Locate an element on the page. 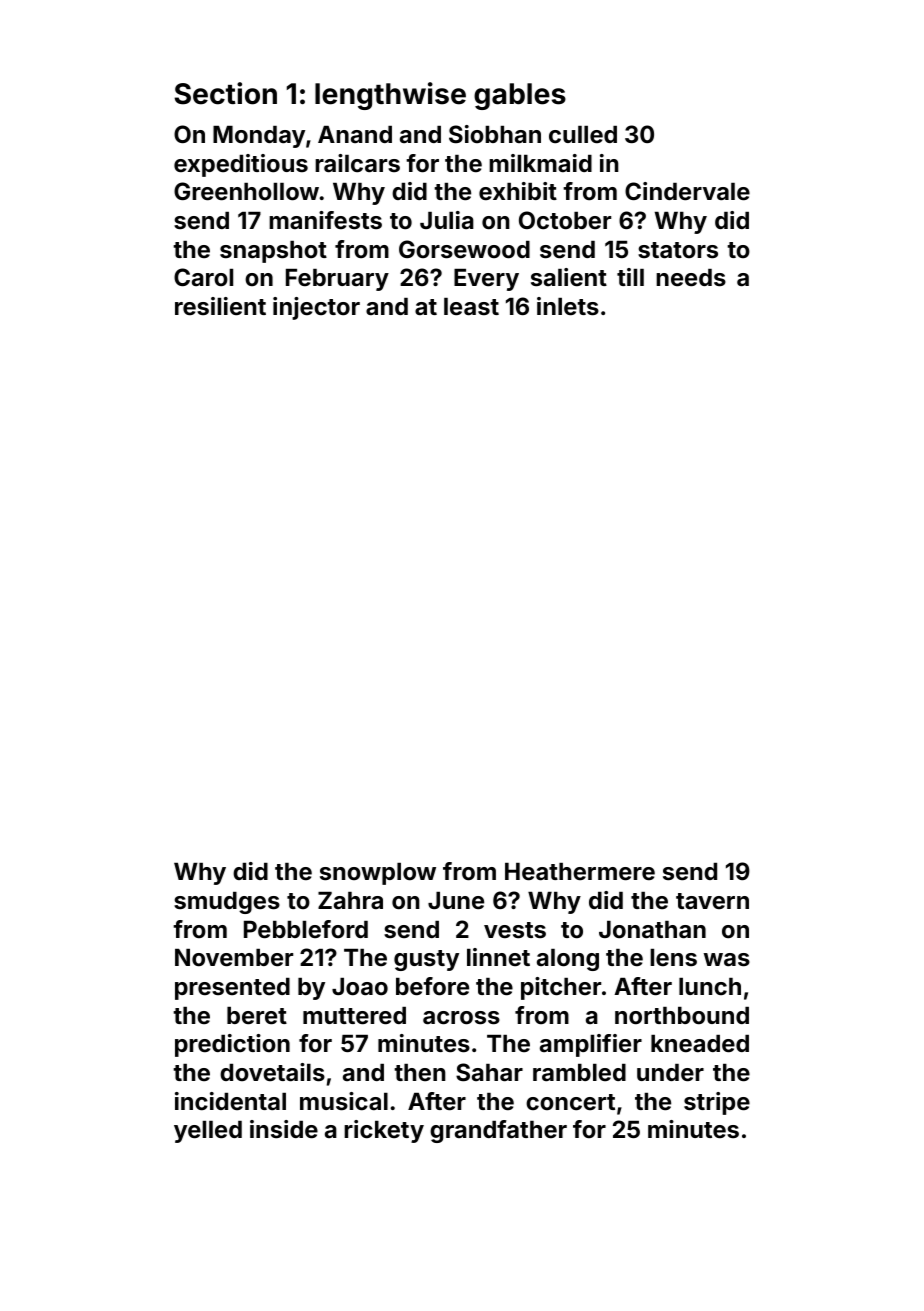 Image resolution: width=924 pixels, height=1311 pixels. Heathermere is located at coordinates (580, 872).
